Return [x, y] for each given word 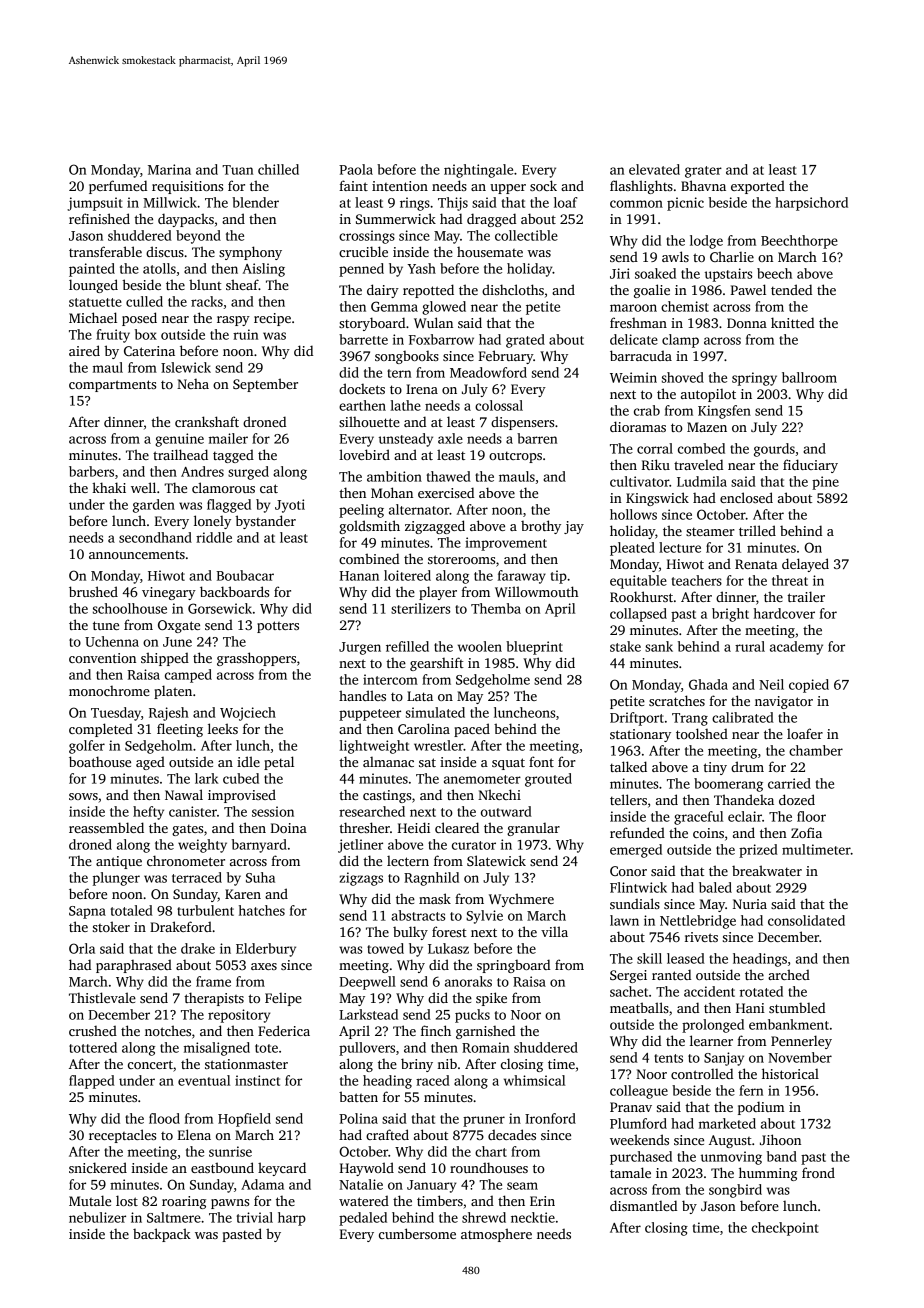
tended [791, 289]
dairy [383, 291]
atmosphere [496, 1235]
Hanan [359, 576]
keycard [282, 1169]
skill [649, 958]
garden [154, 506]
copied [809, 686]
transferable [105, 251]
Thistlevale [102, 997]
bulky [410, 933]
